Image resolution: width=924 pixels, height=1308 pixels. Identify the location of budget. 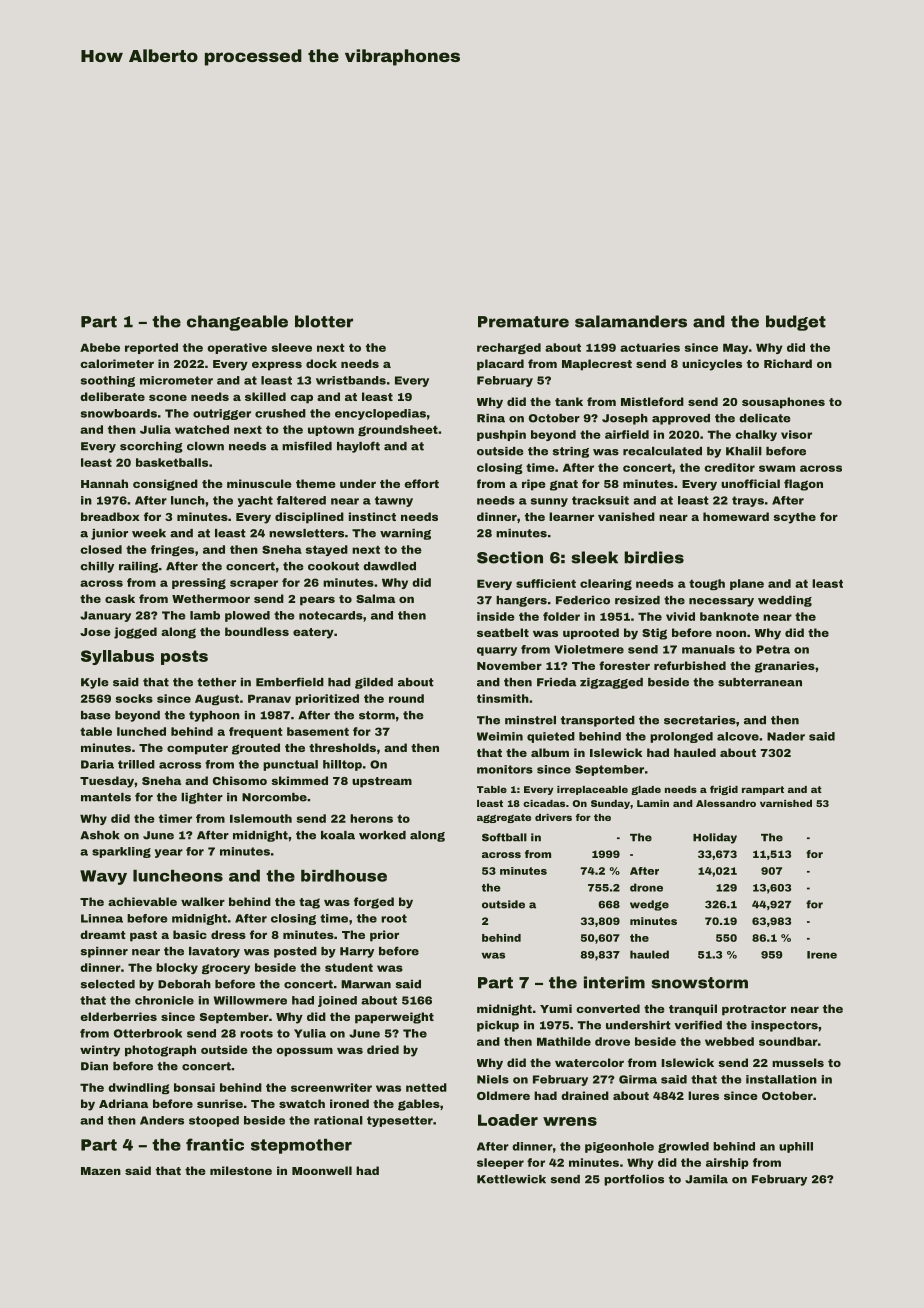
(796, 323).
